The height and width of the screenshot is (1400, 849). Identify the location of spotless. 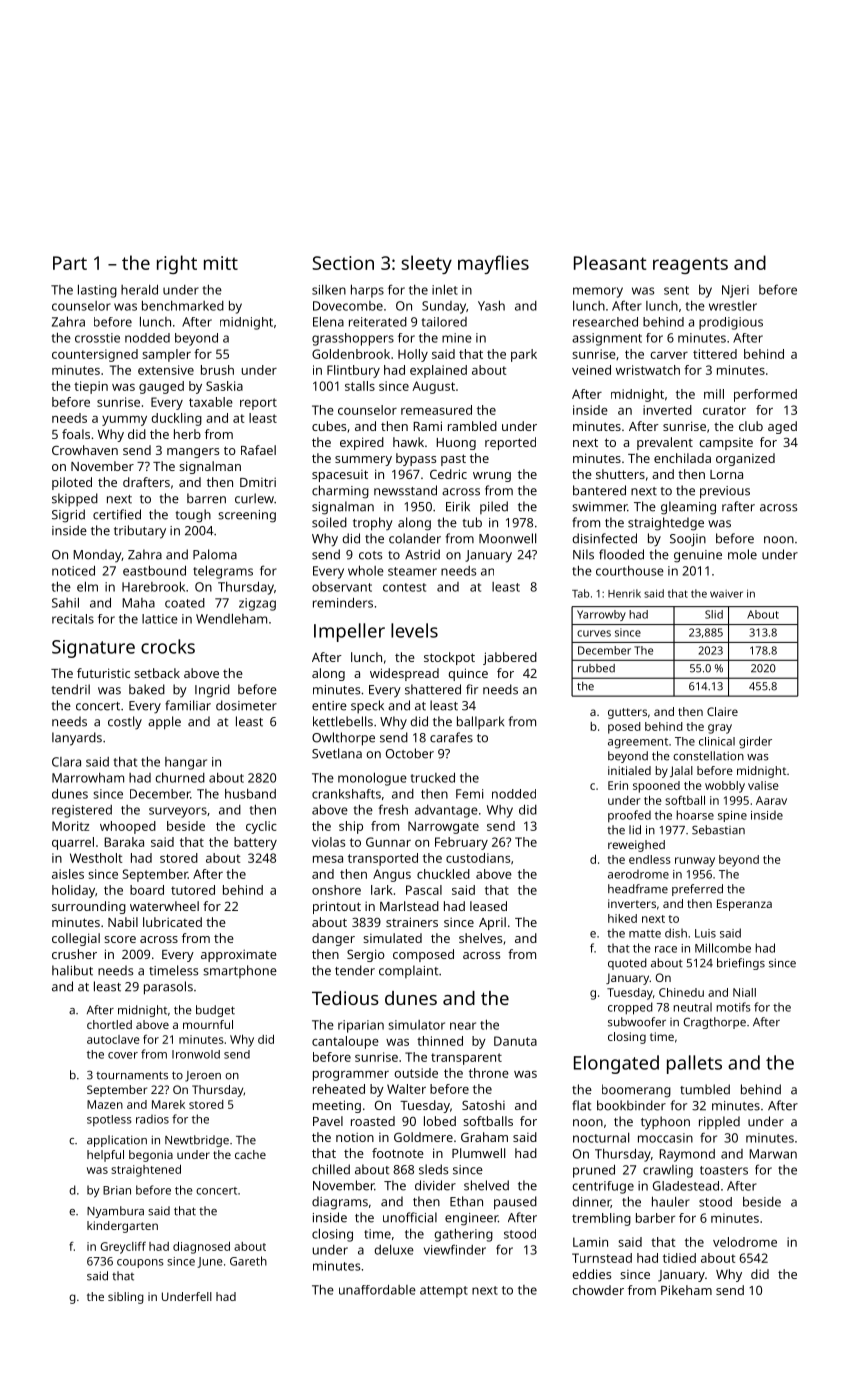
(109, 1120).
